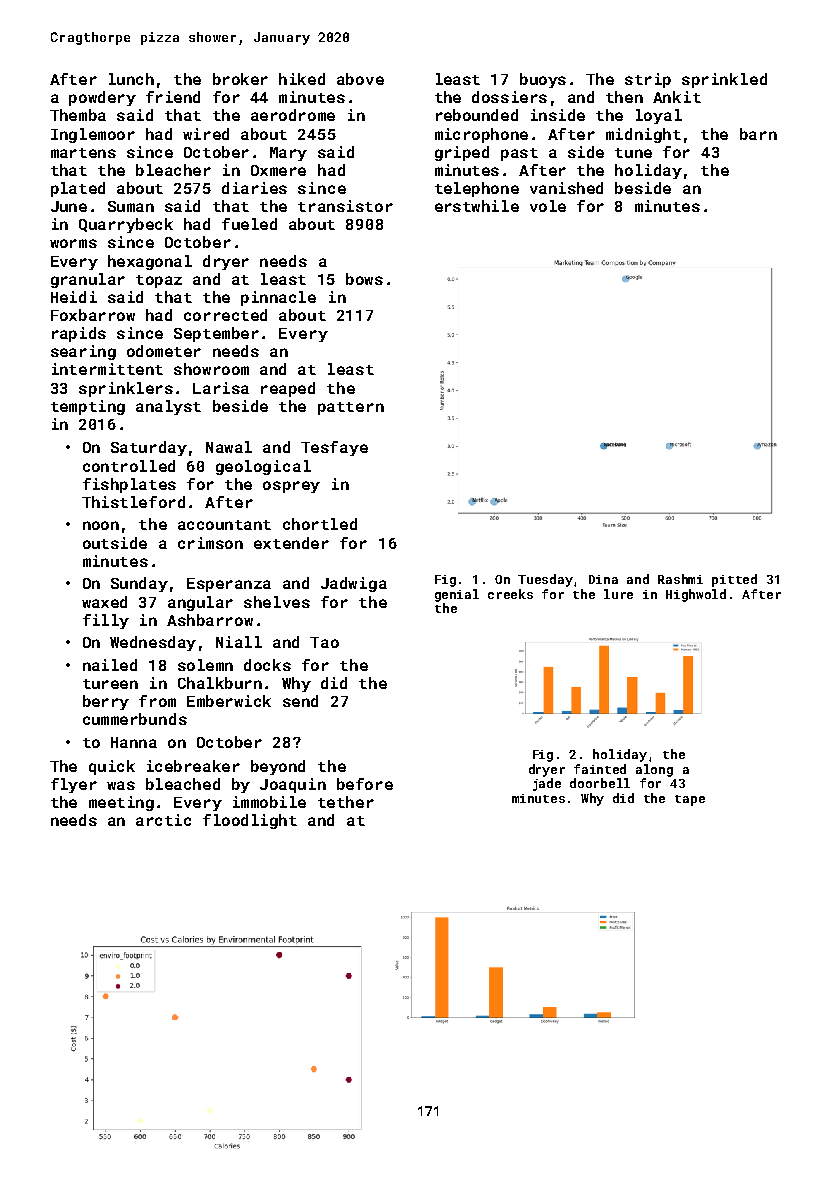 The image size is (834, 1184). Describe the element at coordinates (364, 279) in the document. I see `bows` at that location.
